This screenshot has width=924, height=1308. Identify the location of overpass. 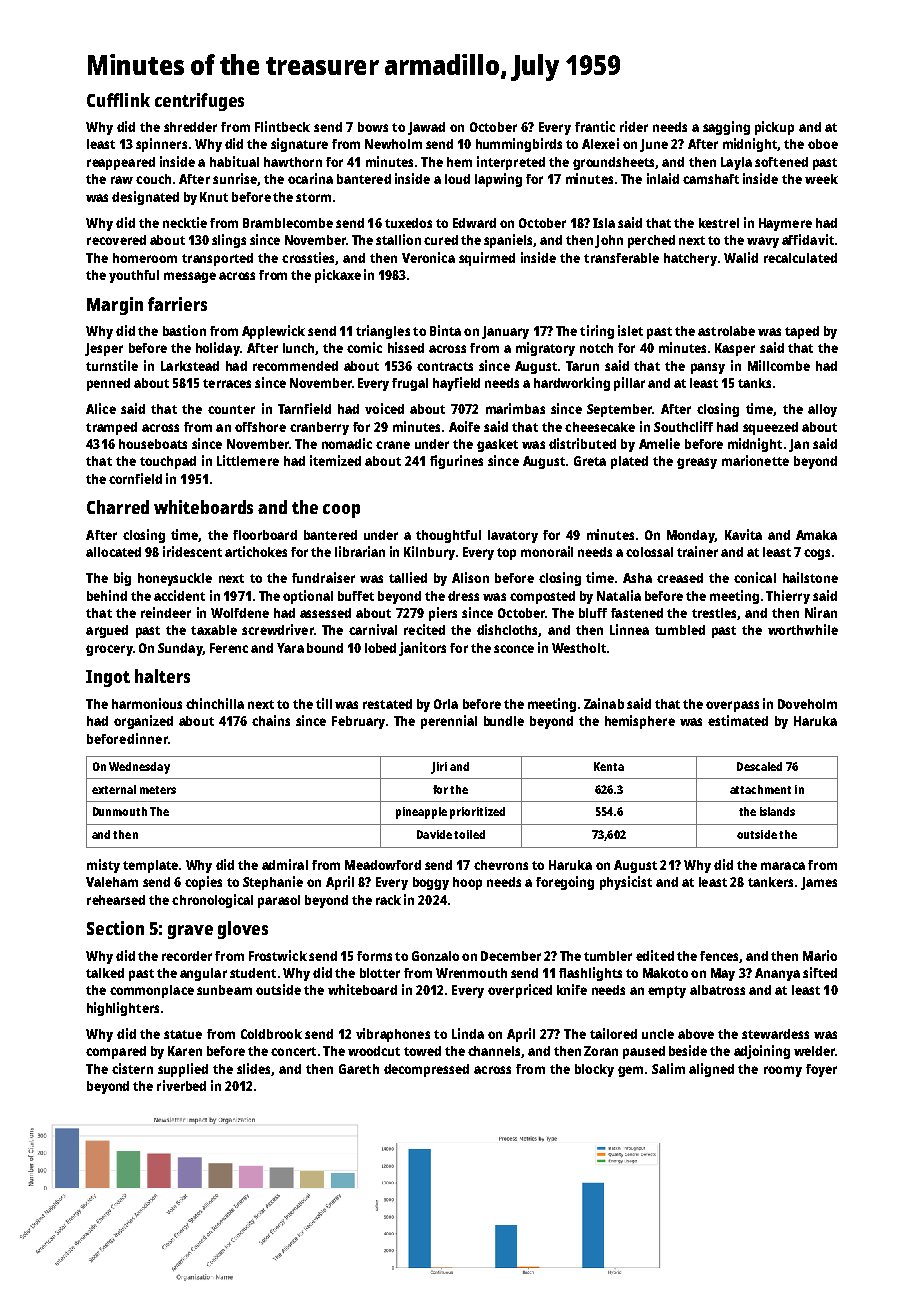
(732, 706).
